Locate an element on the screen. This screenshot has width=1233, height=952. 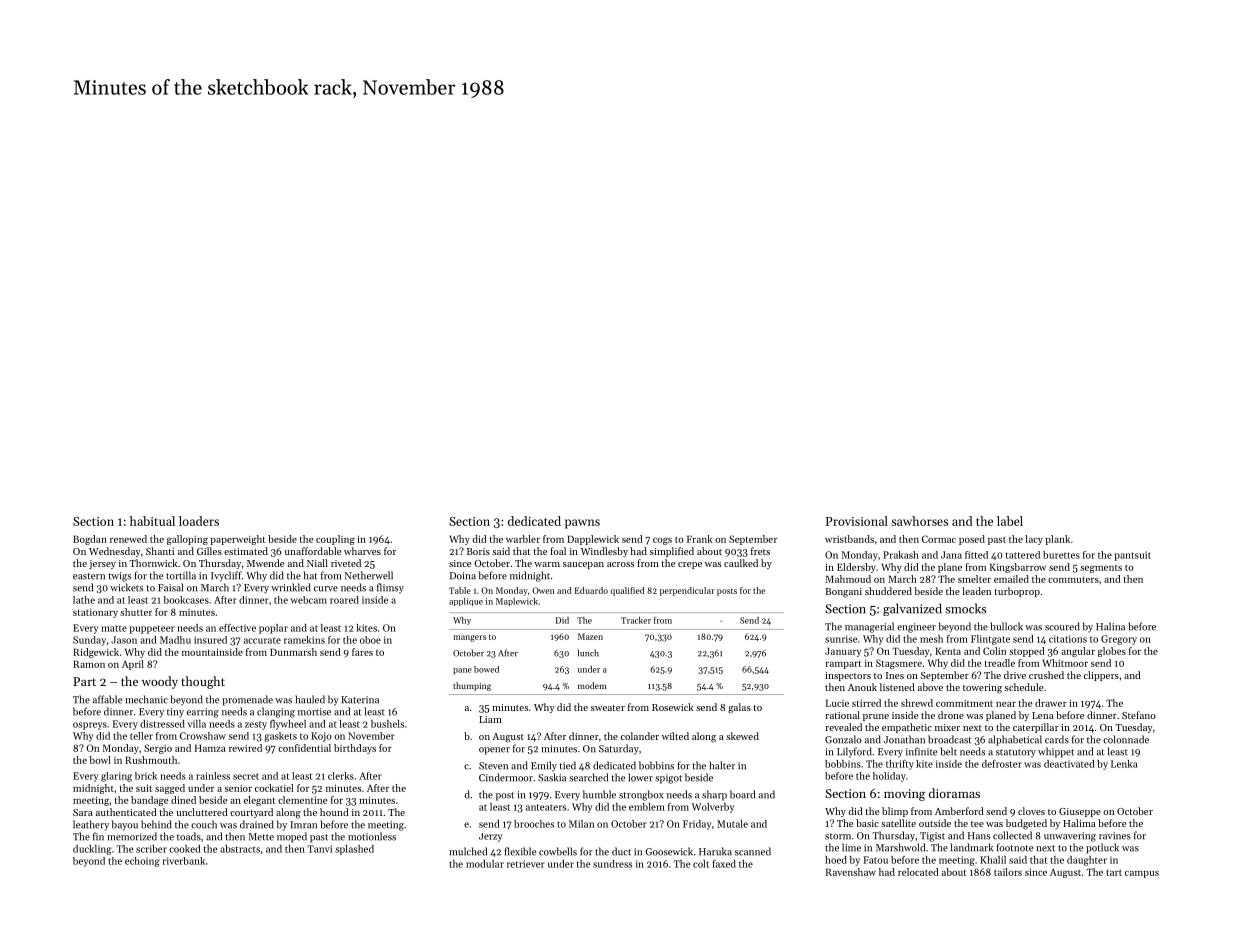
webcam is located at coordinates (308, 600).
